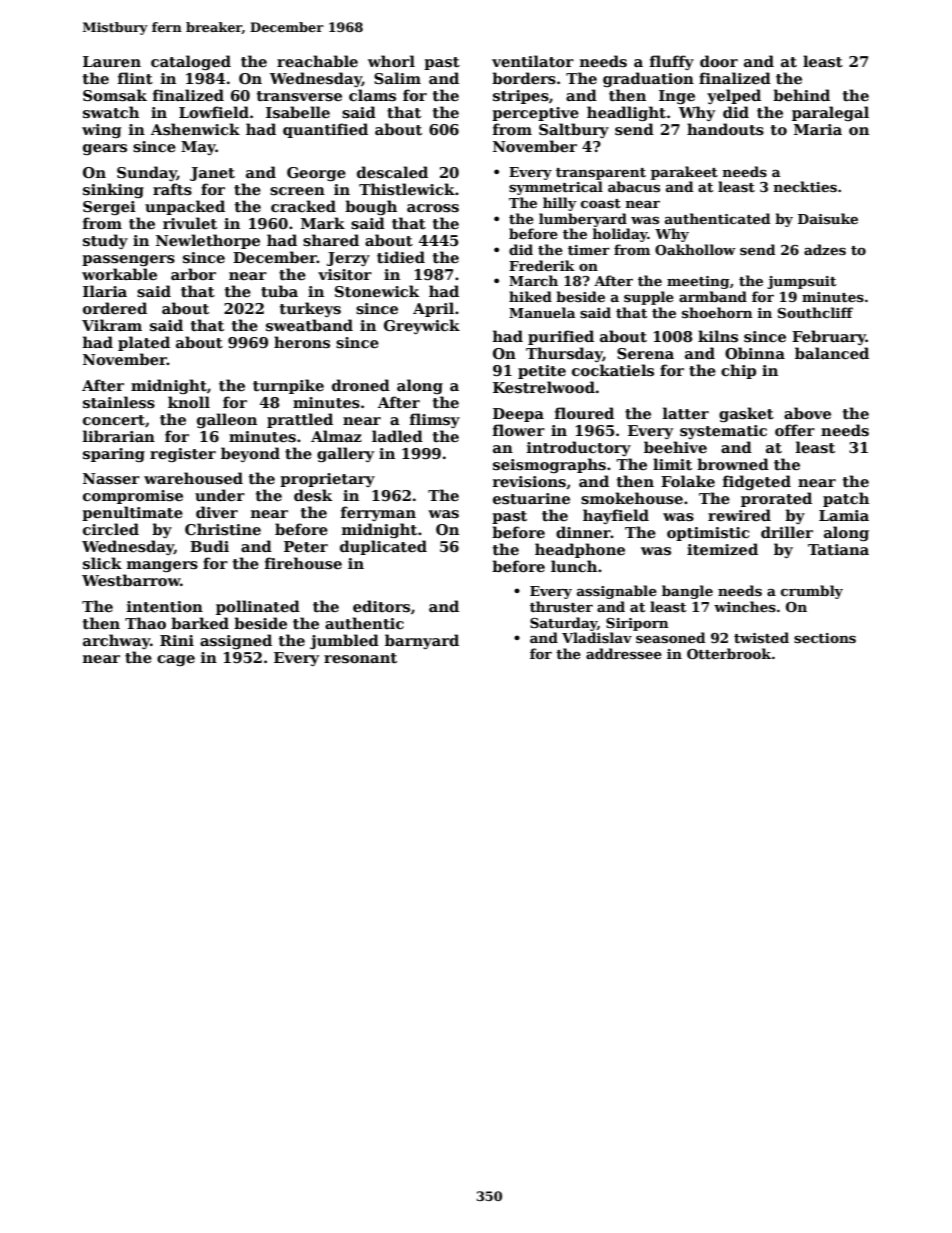 The height and width of the screenshot is (1233, 952). What do you see at coordinates (805, 186) in the screenshot?
I see `neckties` at bounding box center [805, 186].
